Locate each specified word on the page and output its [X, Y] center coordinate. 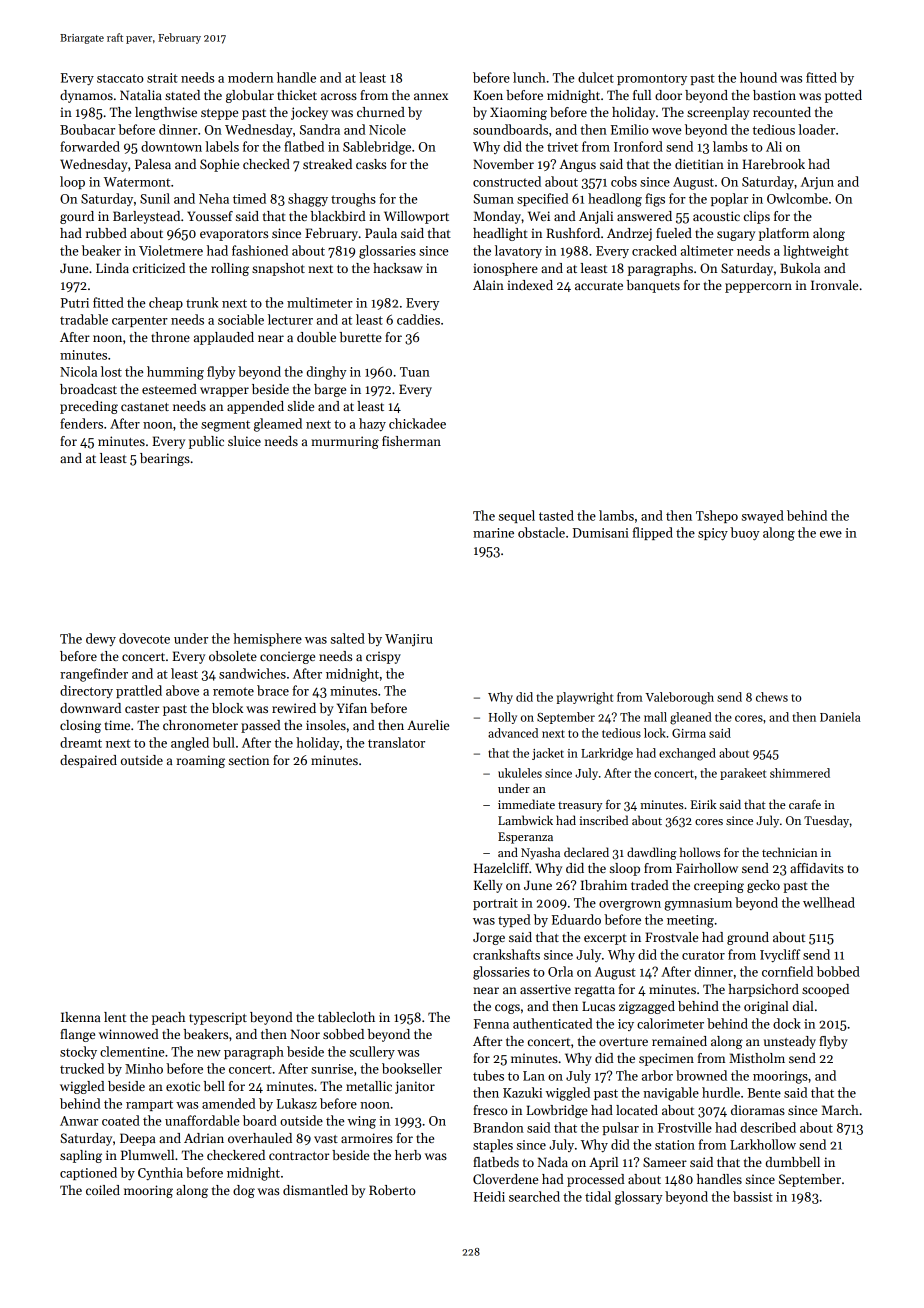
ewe [831, 534]
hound [758, 77]
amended [228, 1103]
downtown [171, 146]
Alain [488, 285]
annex [431, 96]
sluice [244, 441]
